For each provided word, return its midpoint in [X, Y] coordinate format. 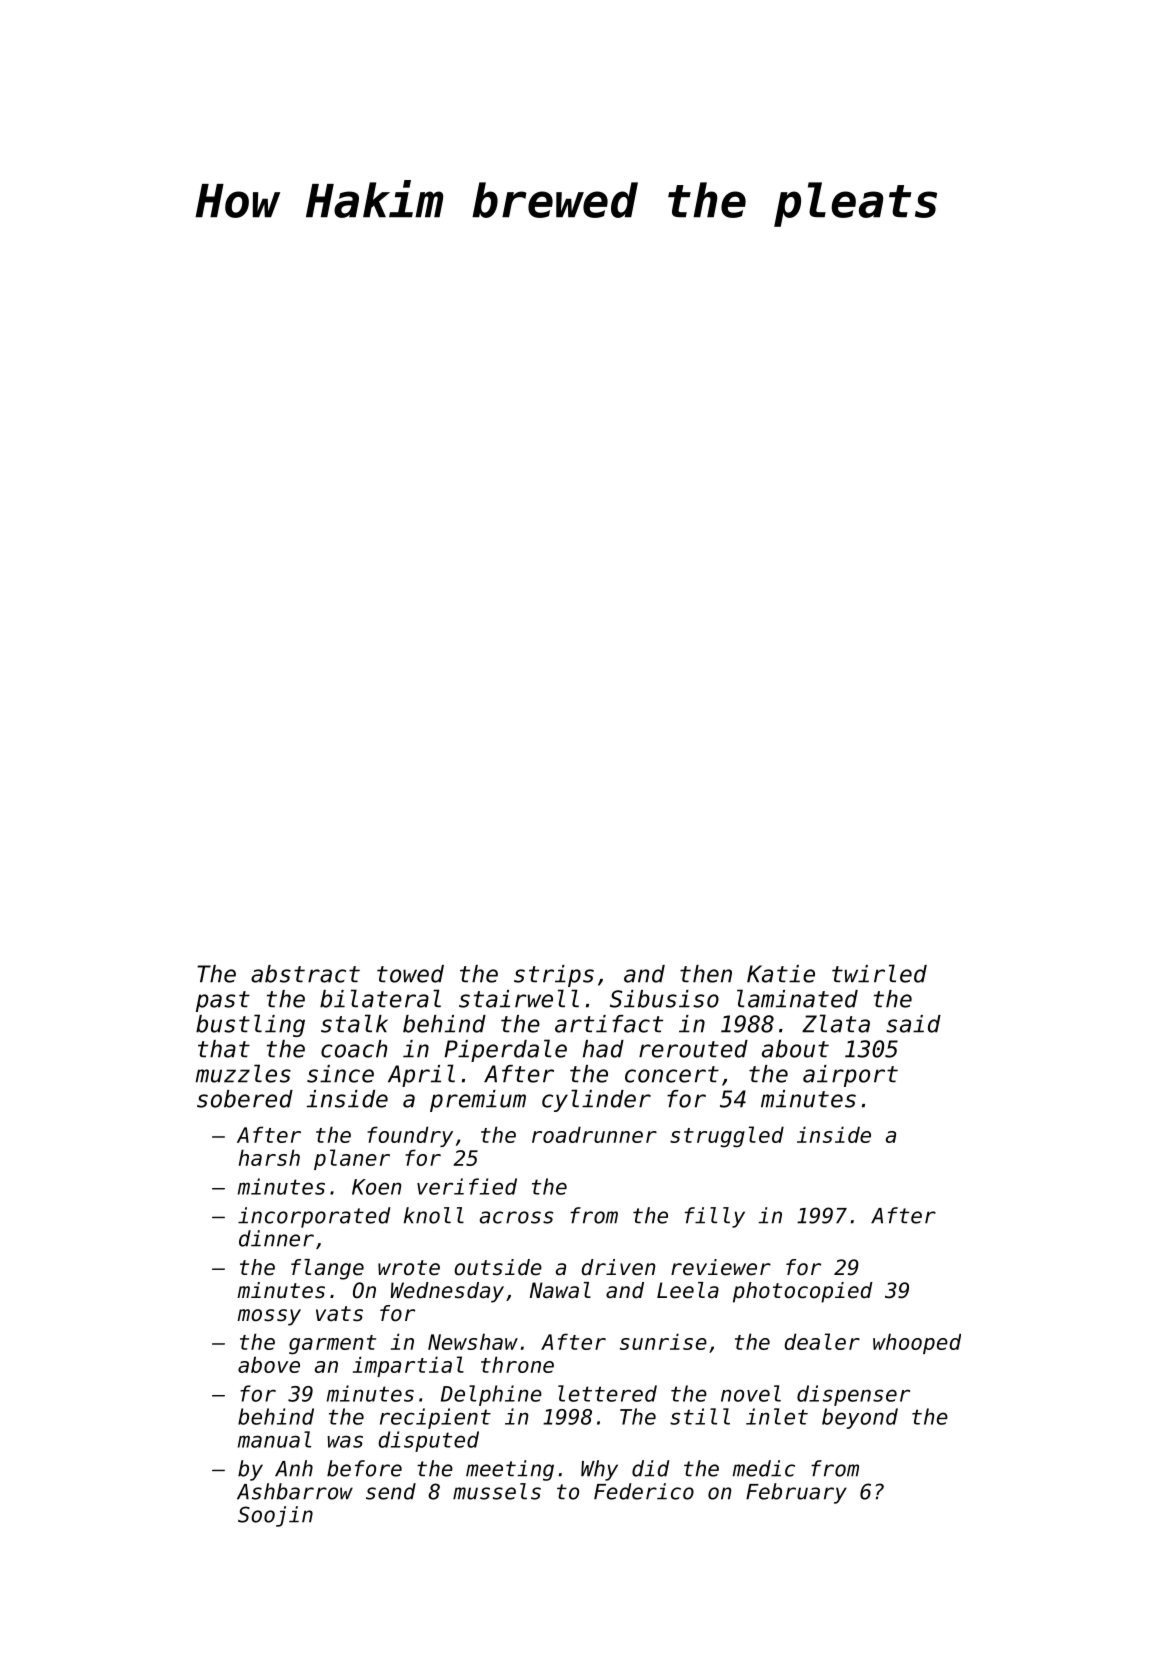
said [913, 1024]
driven [618, 1267]
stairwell [519, 998]
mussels [497, 1491]
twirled [879, 973]
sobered [245, 1099]
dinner [276, 1238]
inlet [777, 1416]
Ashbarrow [295, 1491]
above [269, 1364]
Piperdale [505, 1050]
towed [410, 974]
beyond [860, 1418]
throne [517, 1364]
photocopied [803, 1292]
